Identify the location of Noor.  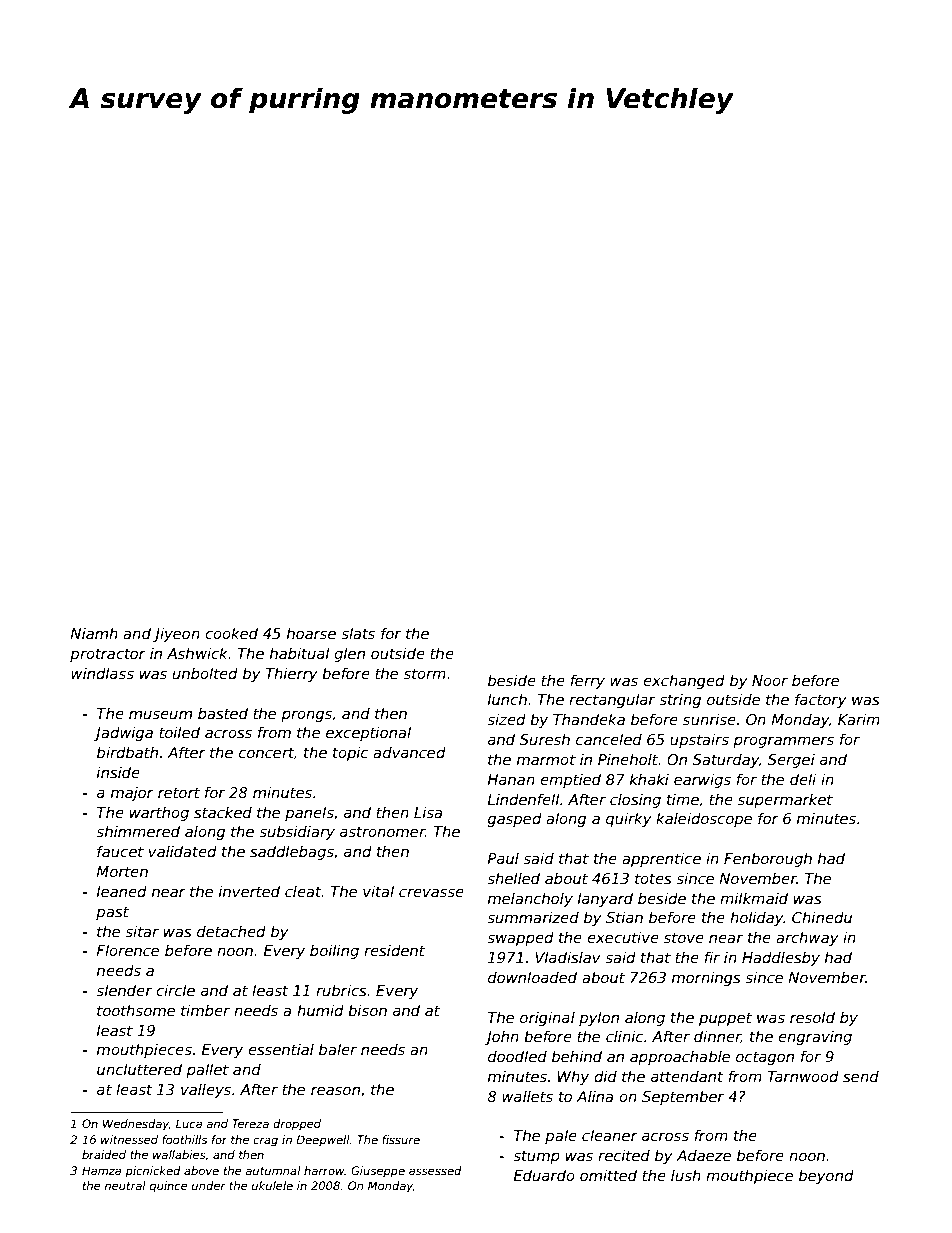
(770, 680).
